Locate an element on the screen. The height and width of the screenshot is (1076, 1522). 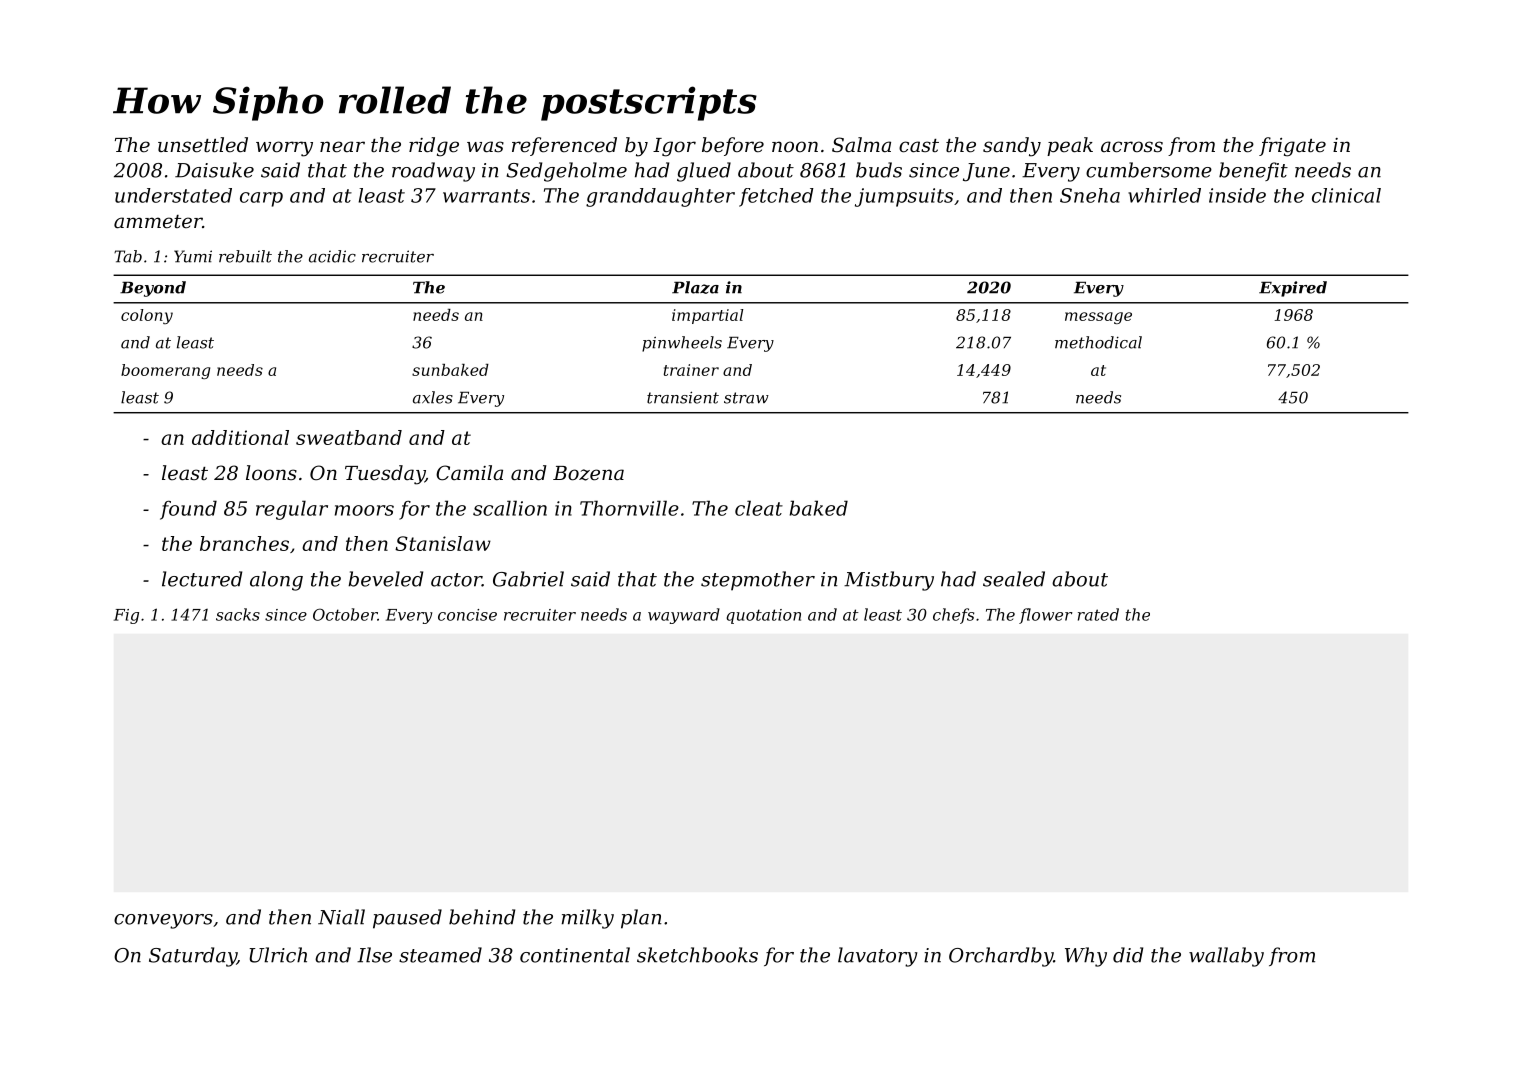
frigate is located at coordinates (1292, 147).
